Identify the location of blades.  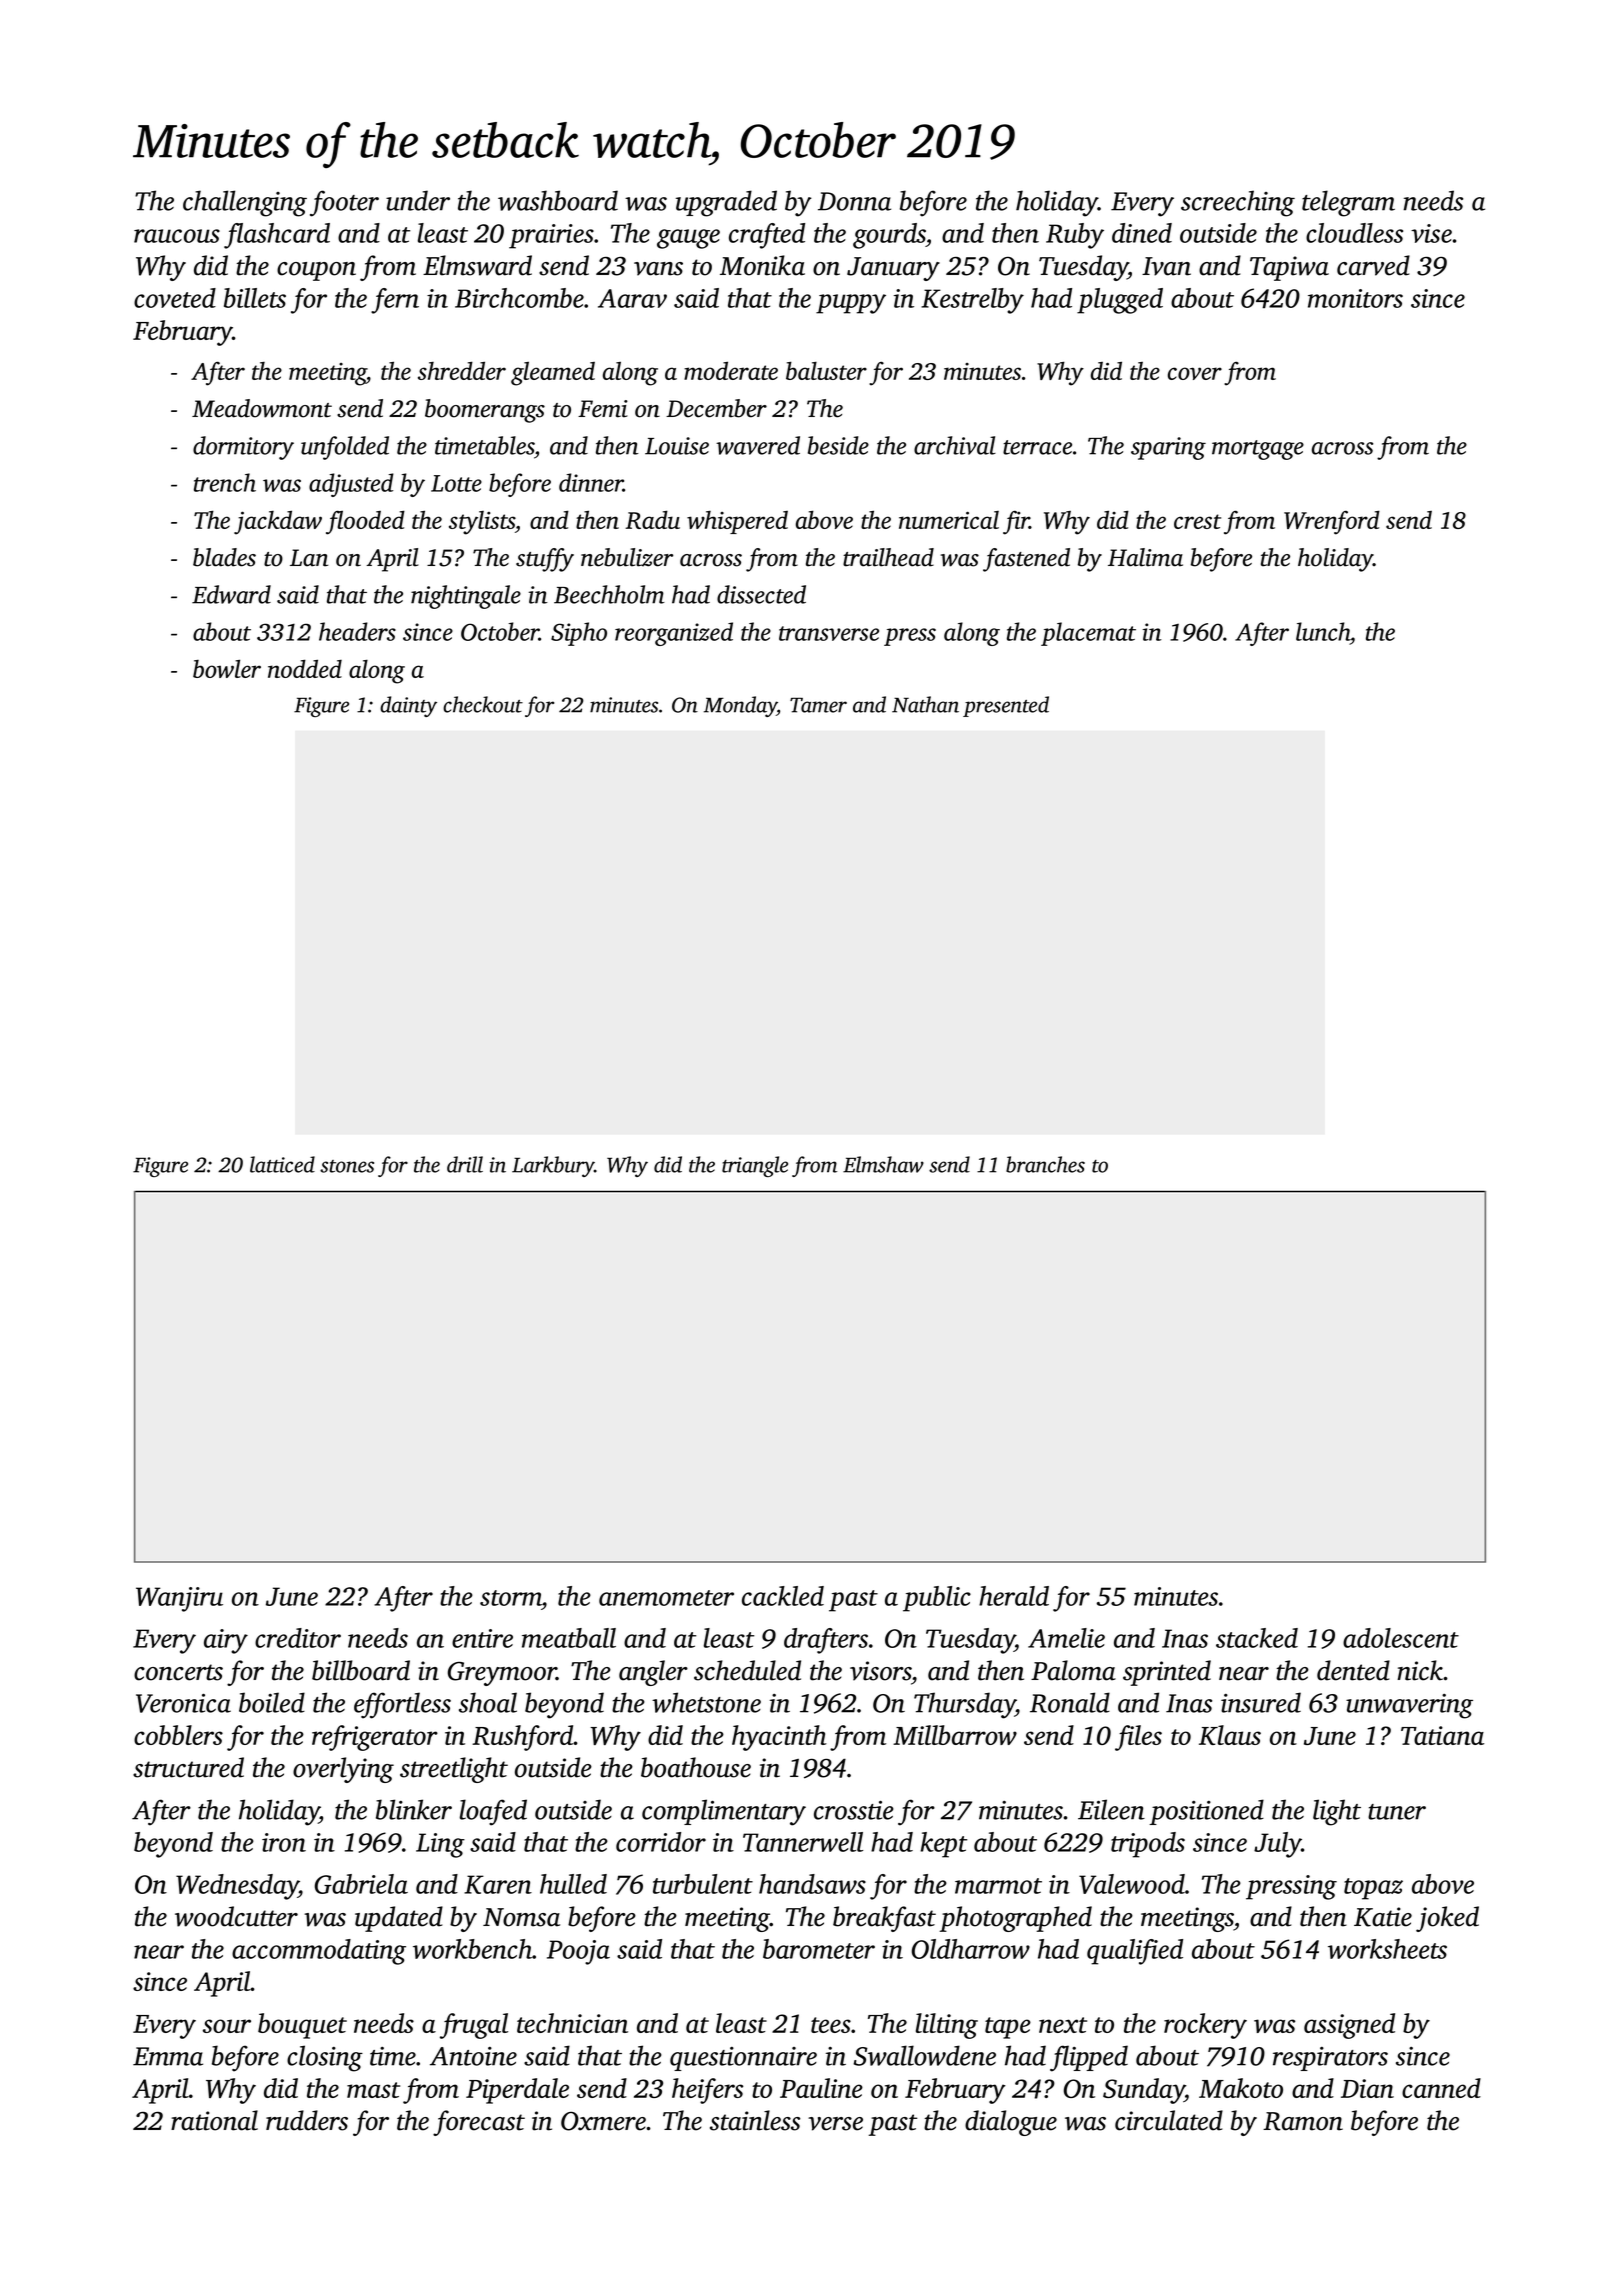
(224, 557).
